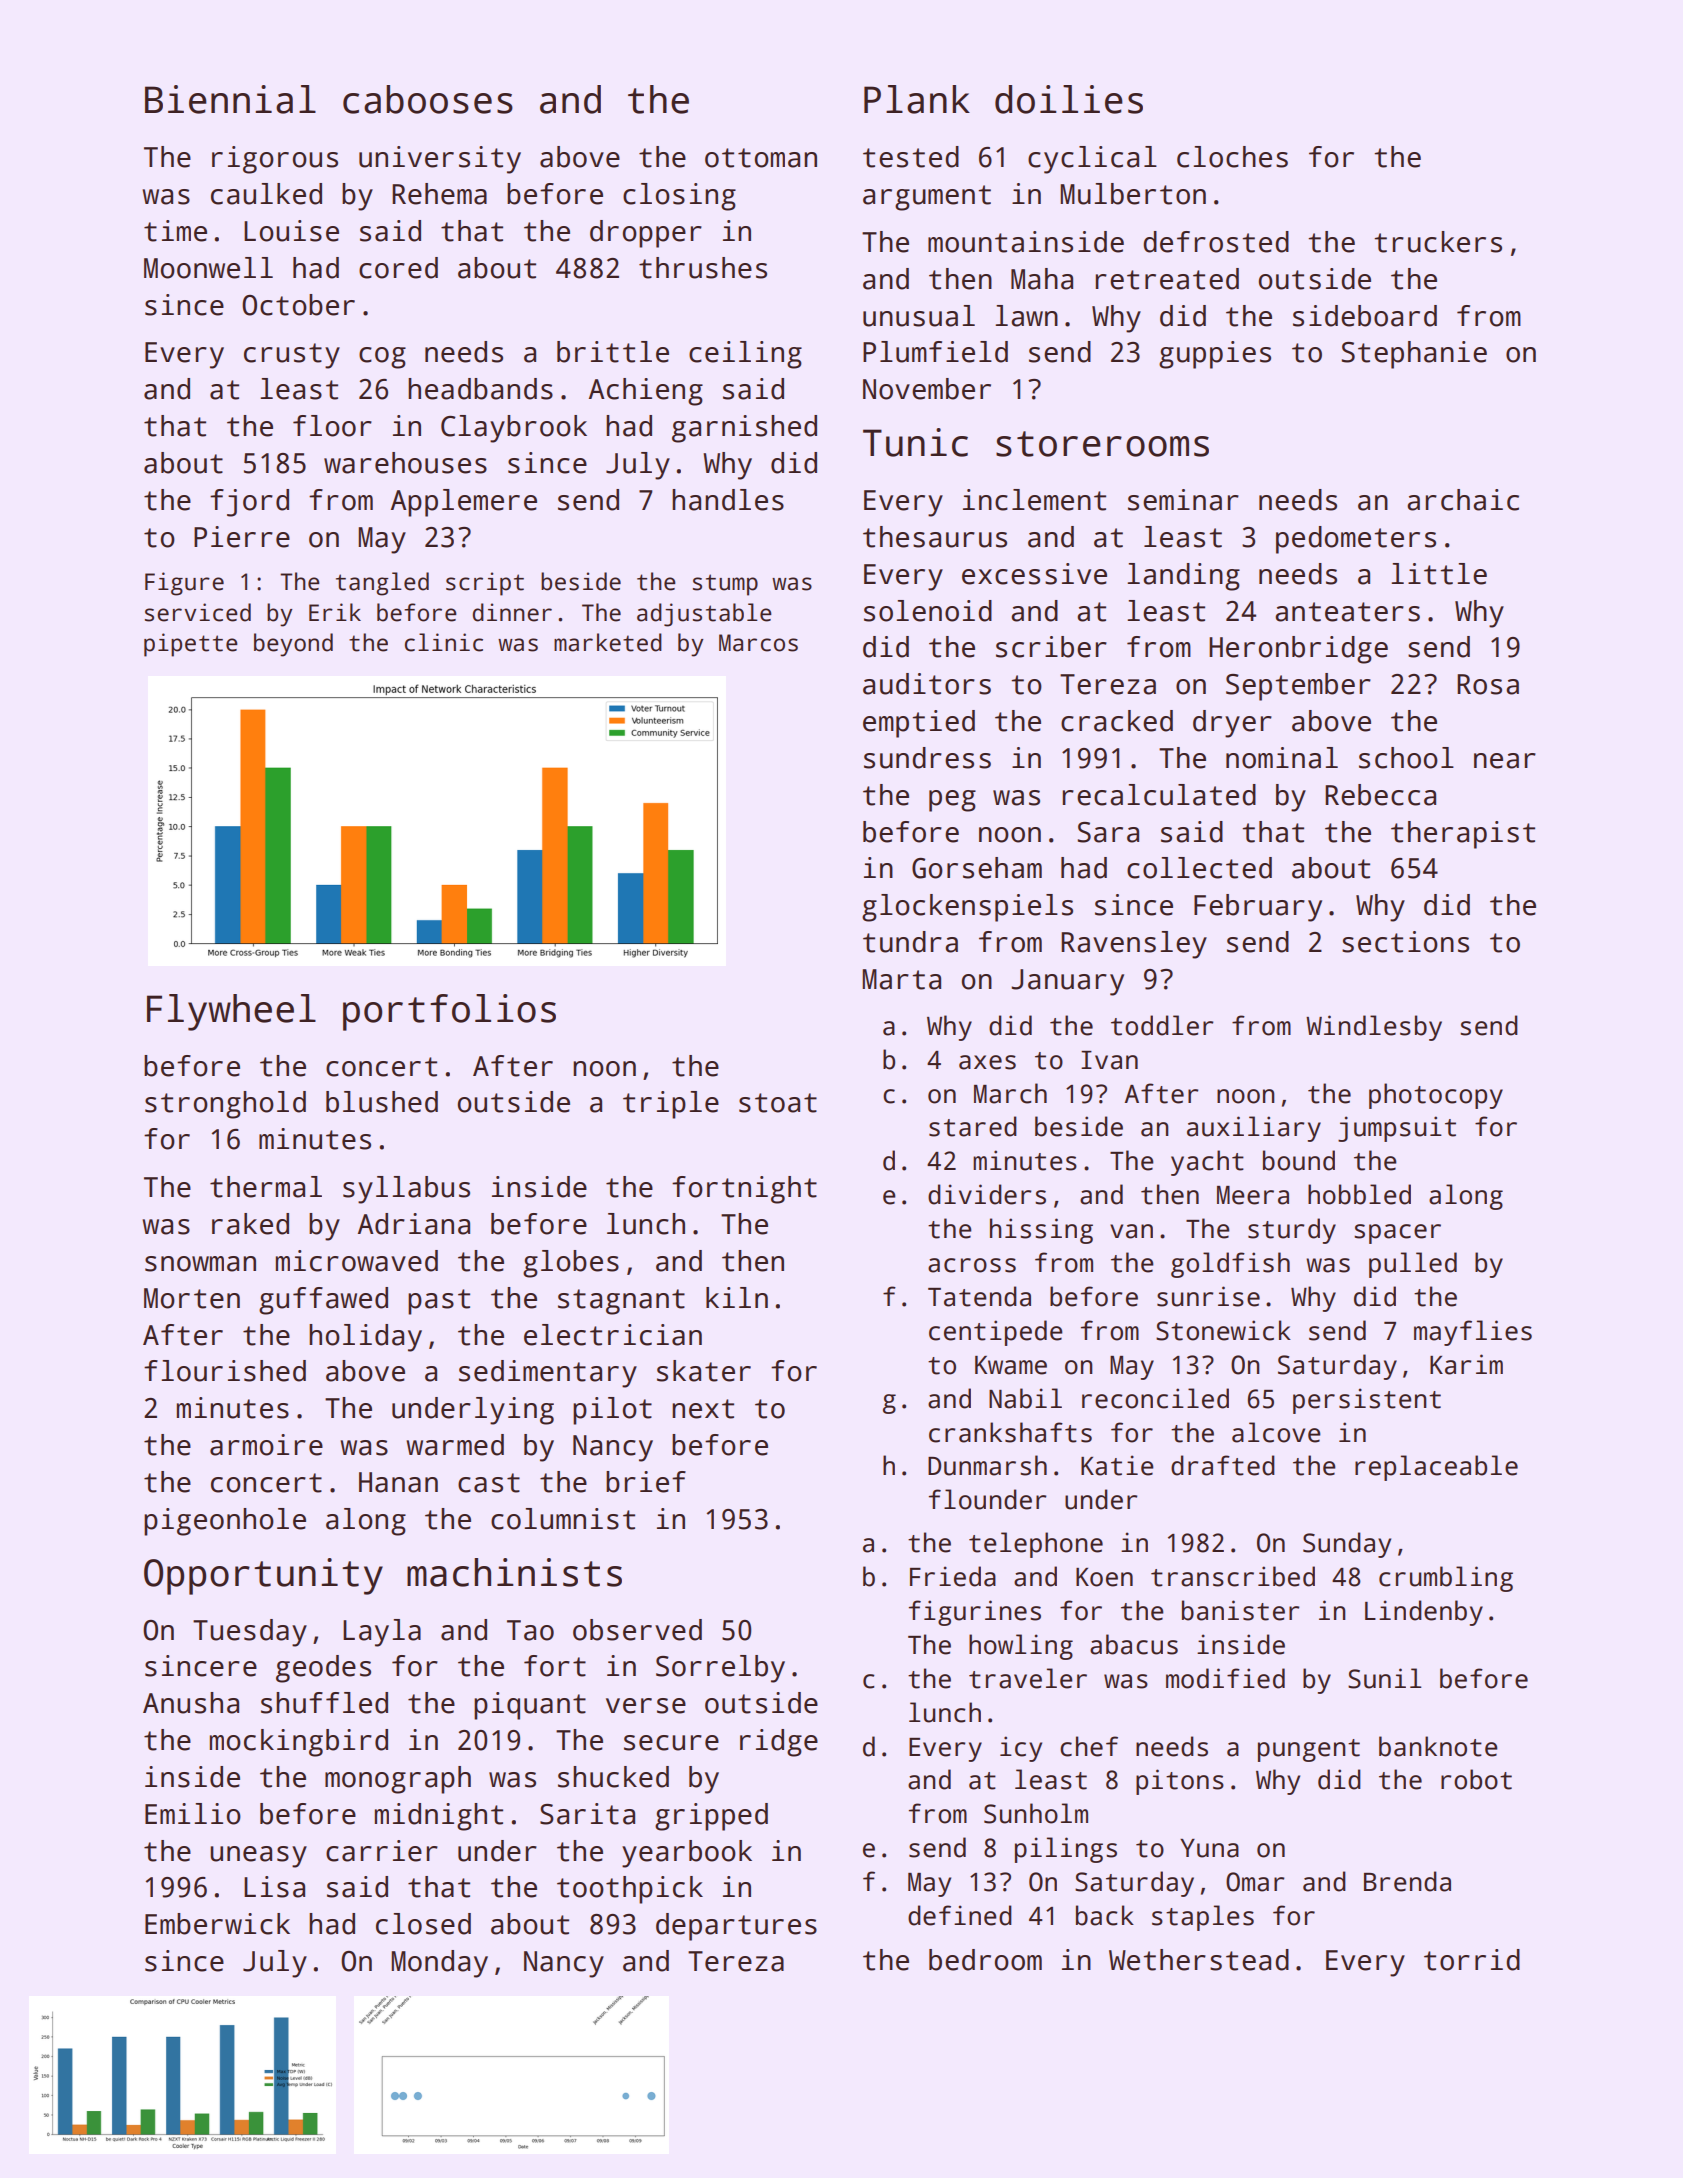 The height and width of the screenshot is (2178, 1683). Describe the element at coordinates (1025, 1398) in the screenshot. I see `Nabil` at that location.
